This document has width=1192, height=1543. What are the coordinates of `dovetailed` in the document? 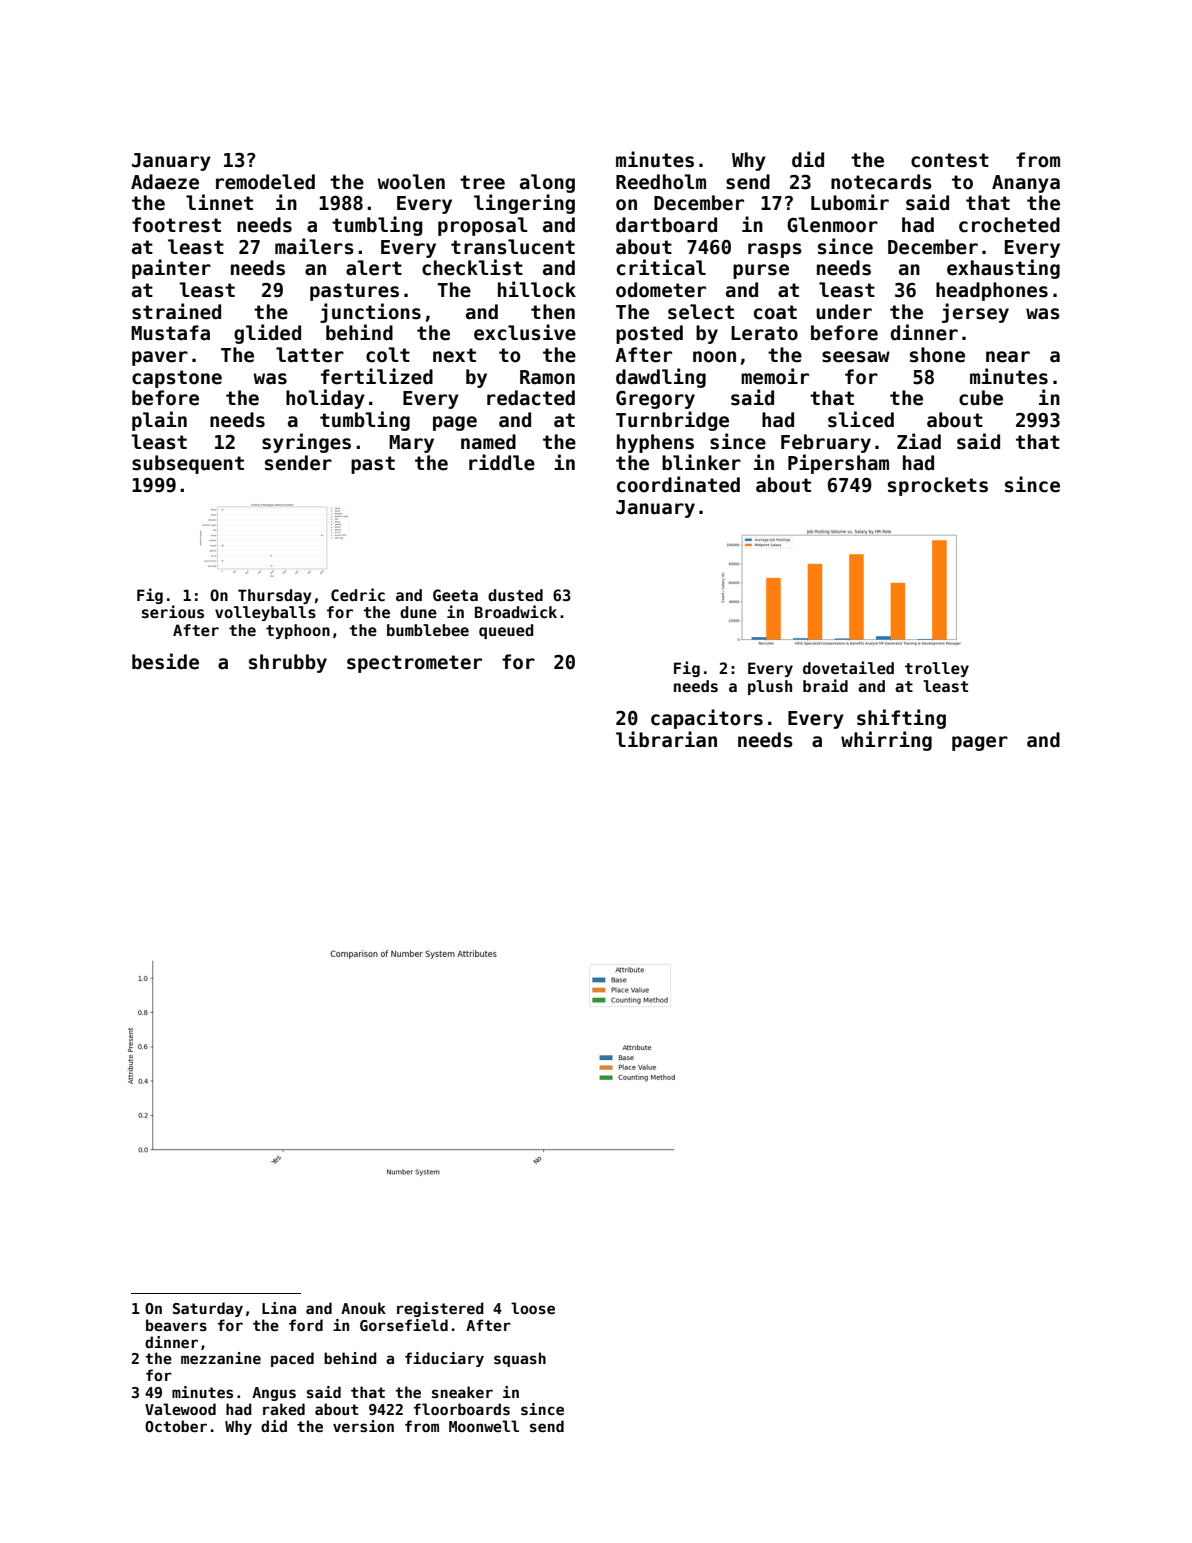 It's located at (848, 667).
